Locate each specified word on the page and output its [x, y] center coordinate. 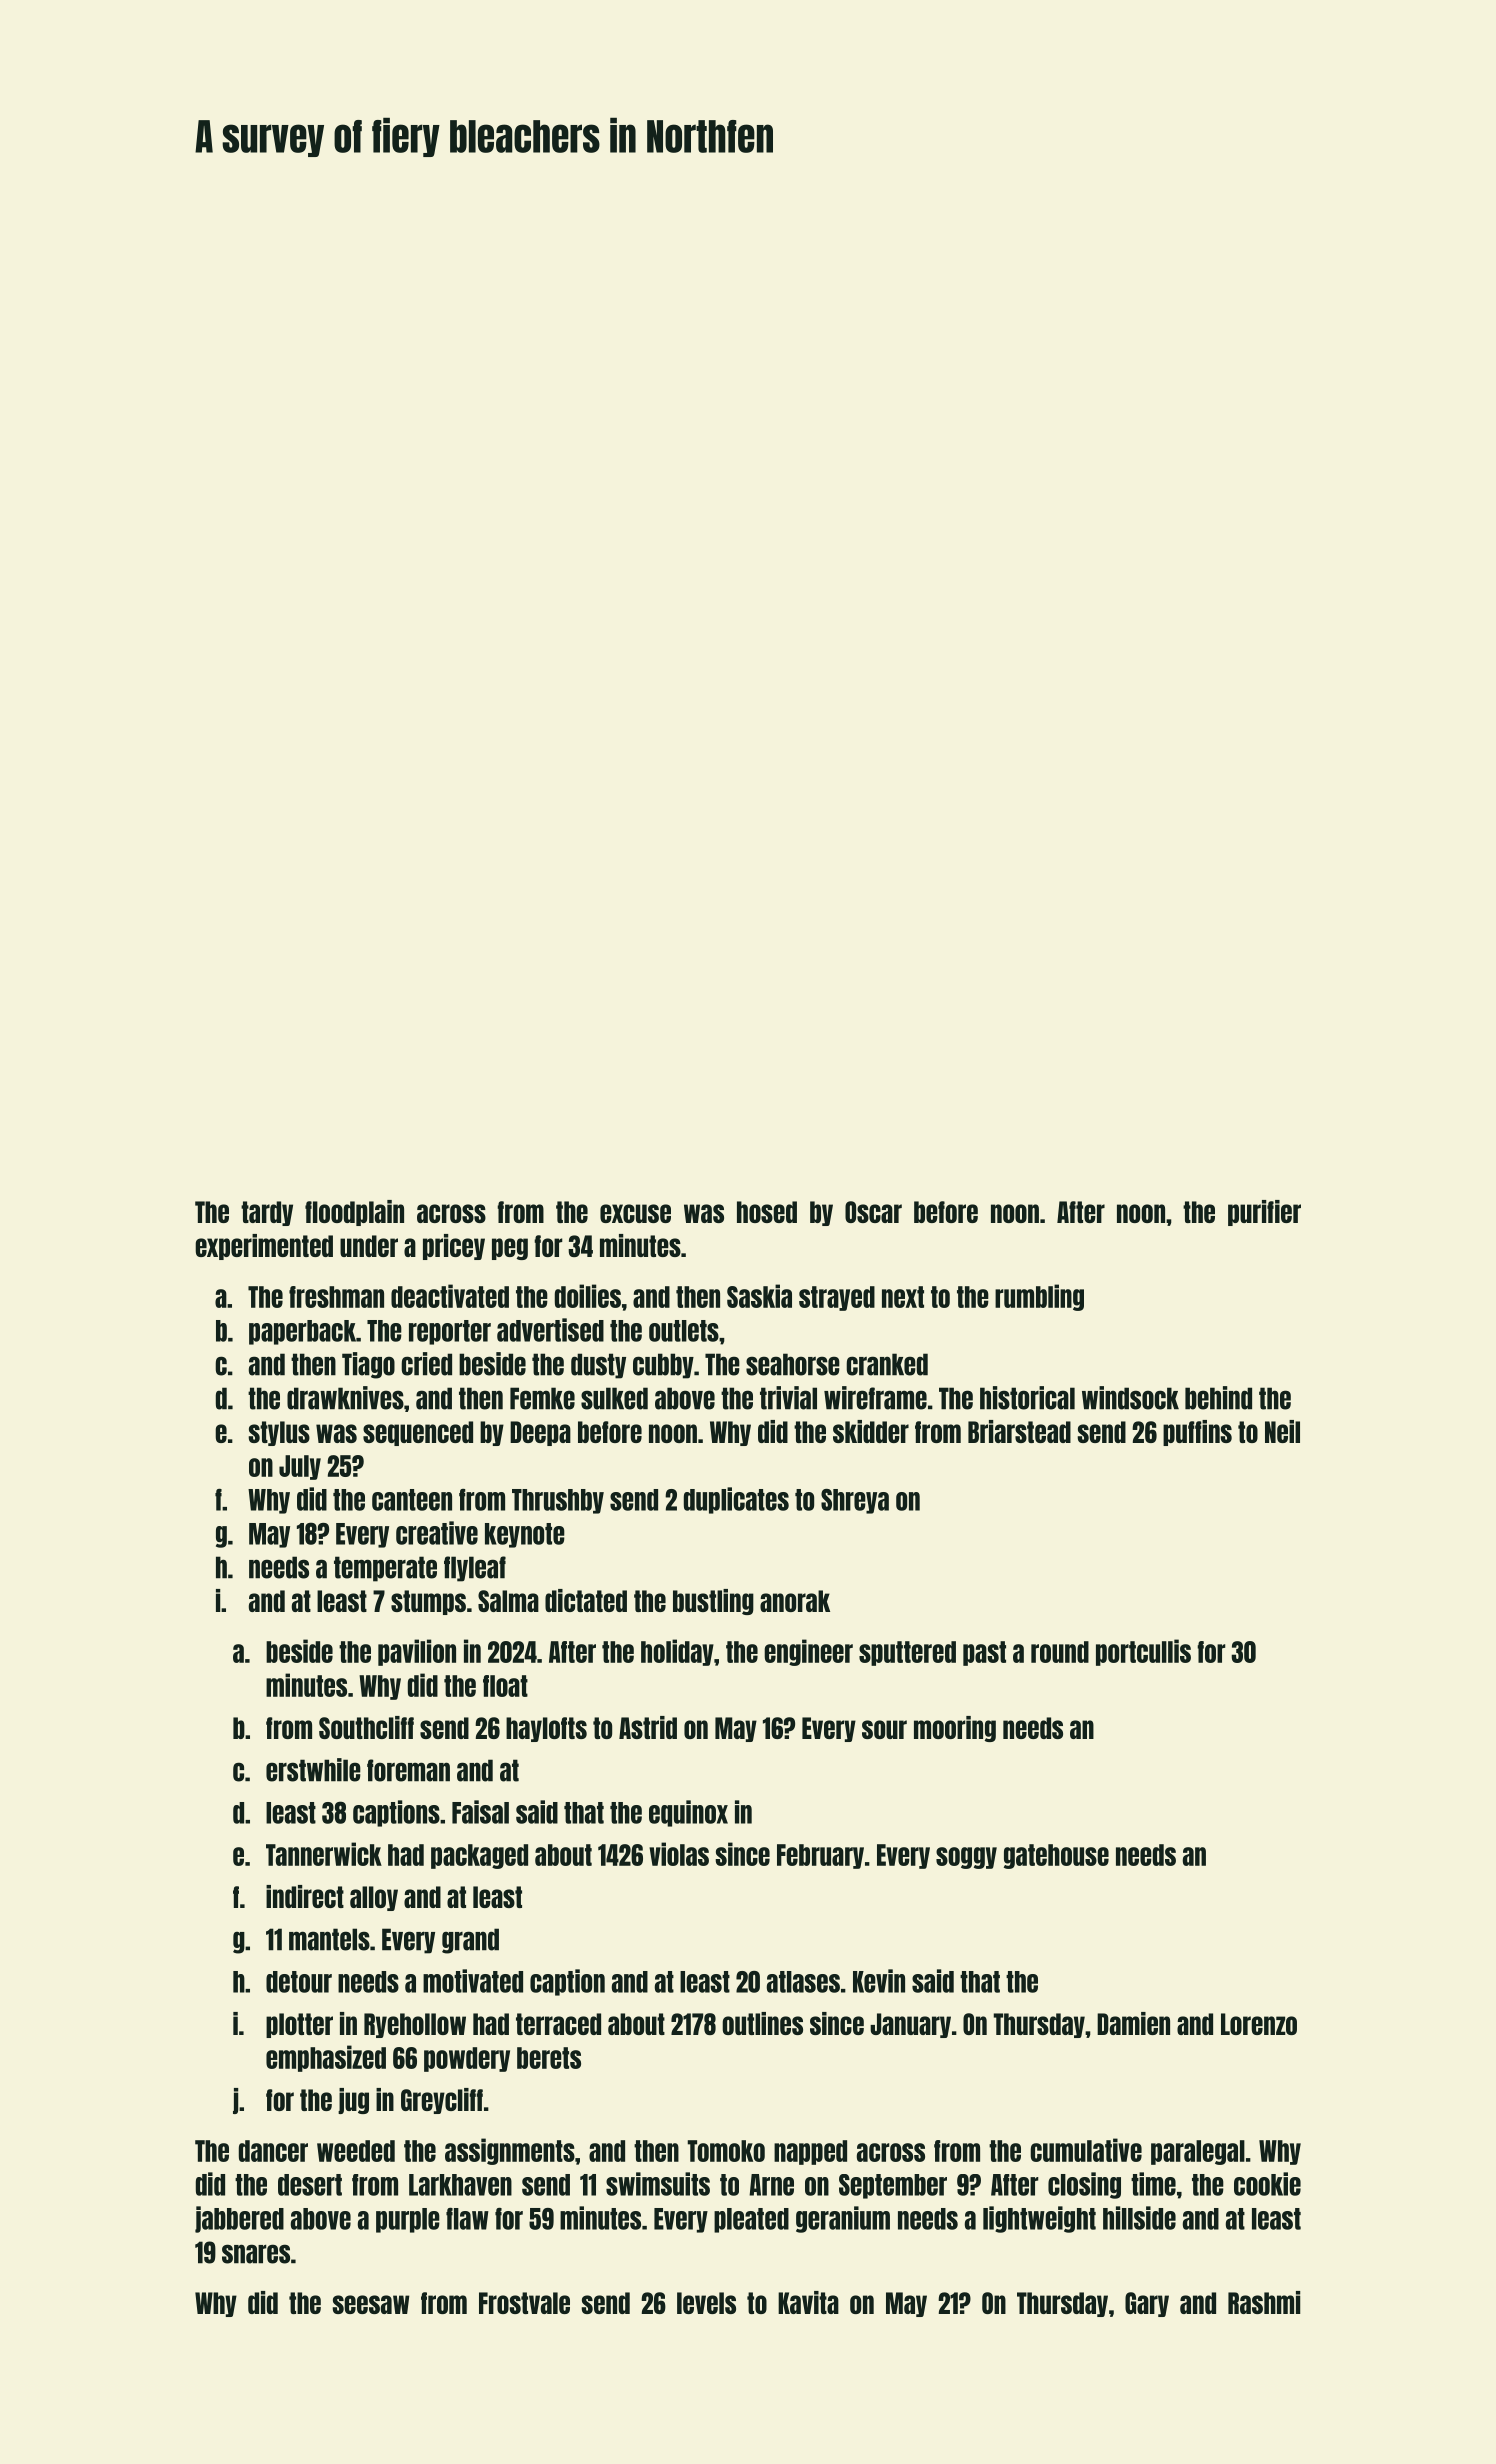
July [300, 1467]
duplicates [736, 1500]
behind [1218, 1398]
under [369, 1246]
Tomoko [726, 2151]
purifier [1264, 1213]
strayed [837, 1298]
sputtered [907, 1653]
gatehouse [1056, 1856]
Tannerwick [324, 1854]
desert [310, 2185]
